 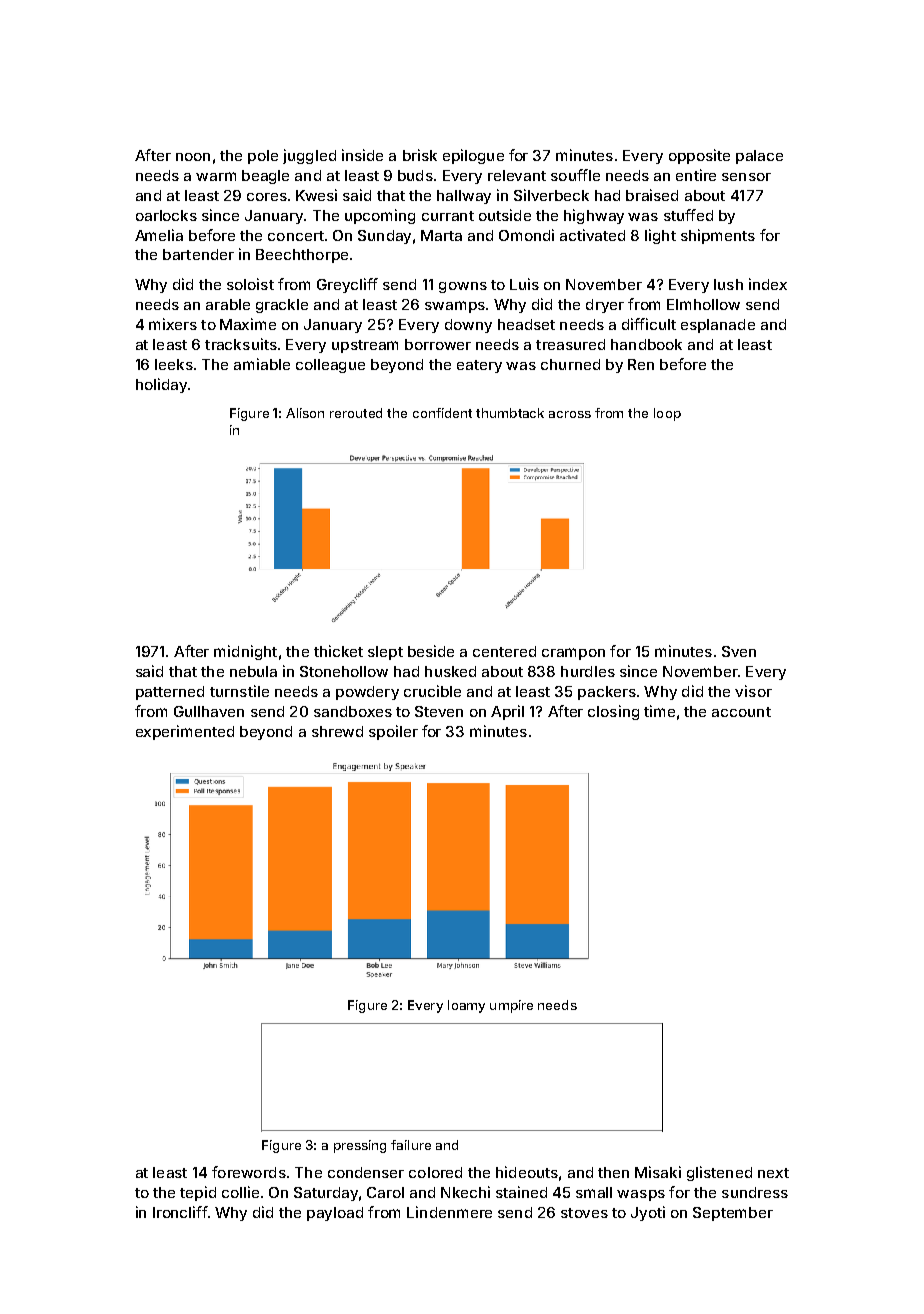 I want to click on Ironcliff, so click(x=180, y=1212).
